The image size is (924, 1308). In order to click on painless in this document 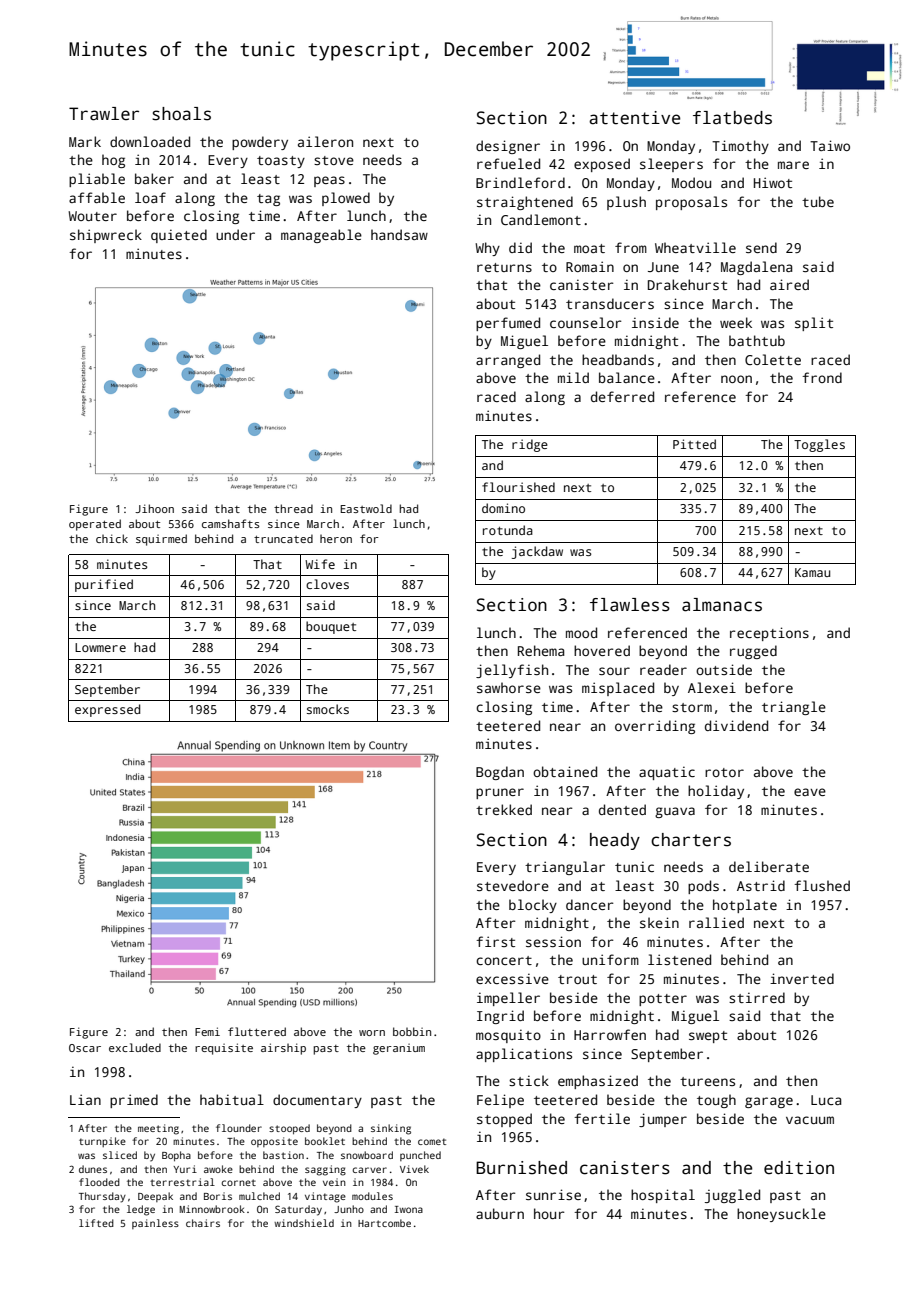, I will do `click(155, 1224)`.
